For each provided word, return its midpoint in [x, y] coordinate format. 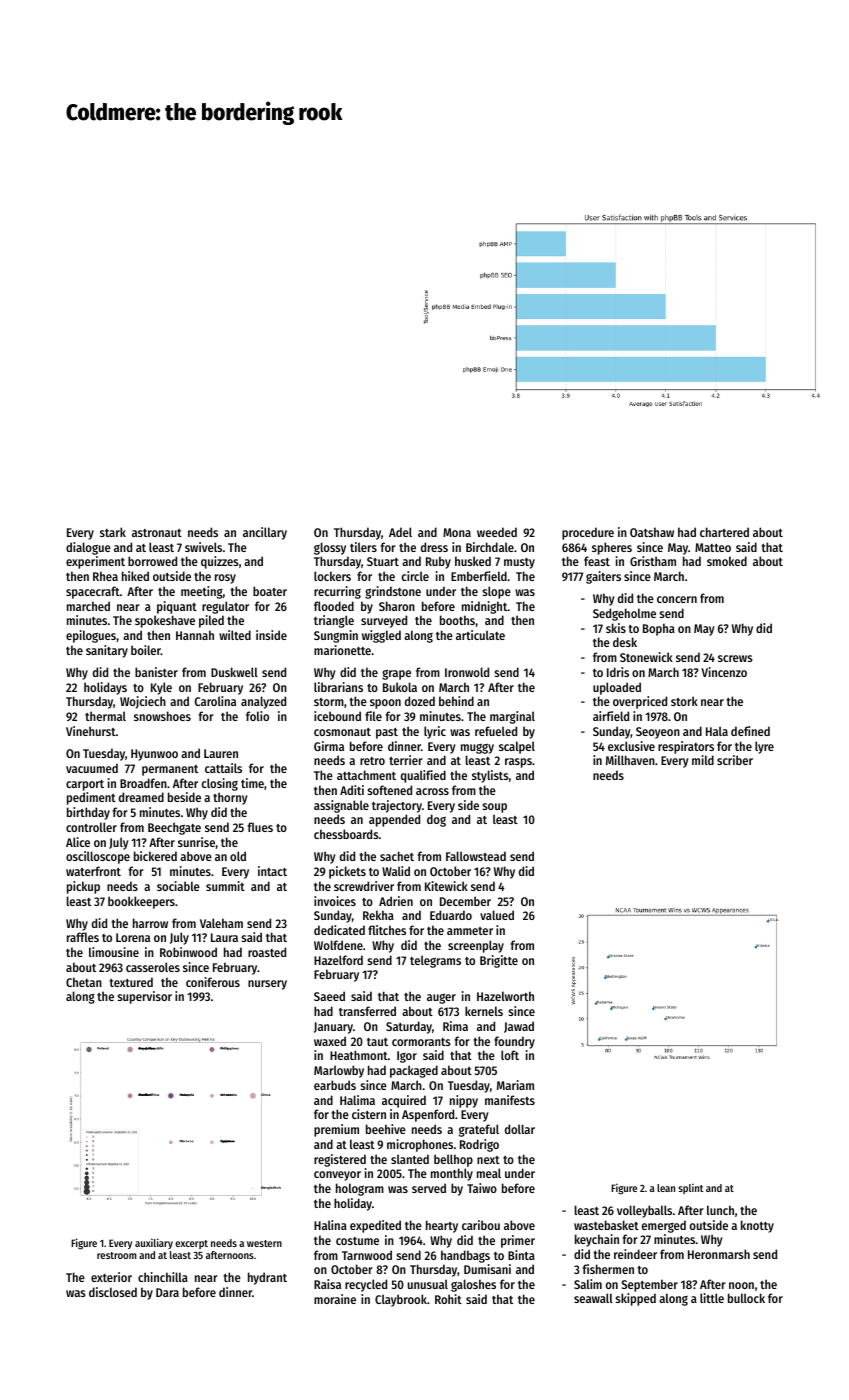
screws [735, 658]
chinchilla [163, 1277]
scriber [735, 760]
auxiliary [154, 1243]
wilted [235, 635]
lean [666, 1188]
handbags [465, 1256]
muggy [477, 748]
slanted [410, 1159]
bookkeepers [141, 902]
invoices [335, 901]
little [712, 1298]
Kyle [161, 688]
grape [396, 674]
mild [703, 760]
